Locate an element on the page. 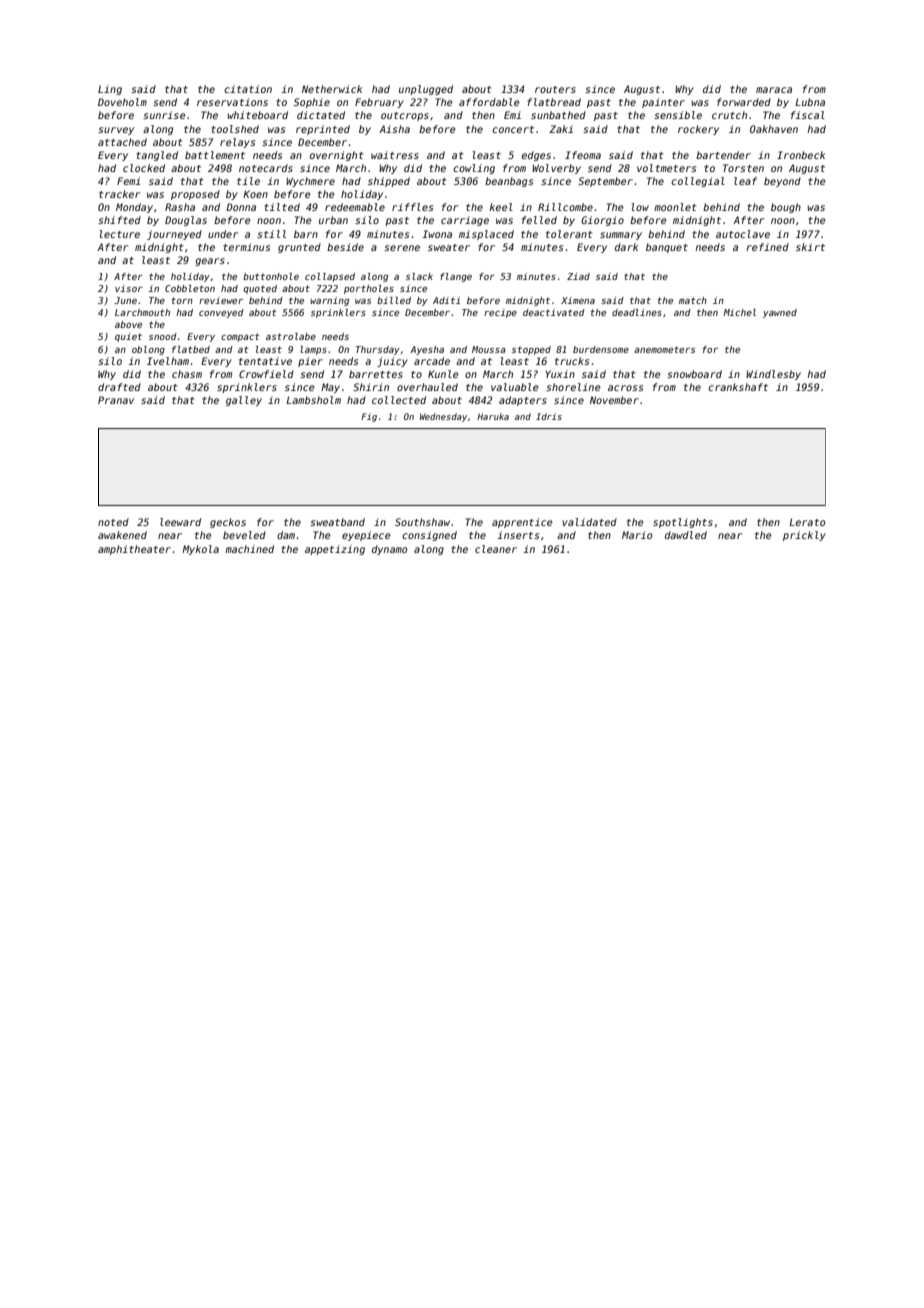  spotlights is located at coordinates (683, 523).
